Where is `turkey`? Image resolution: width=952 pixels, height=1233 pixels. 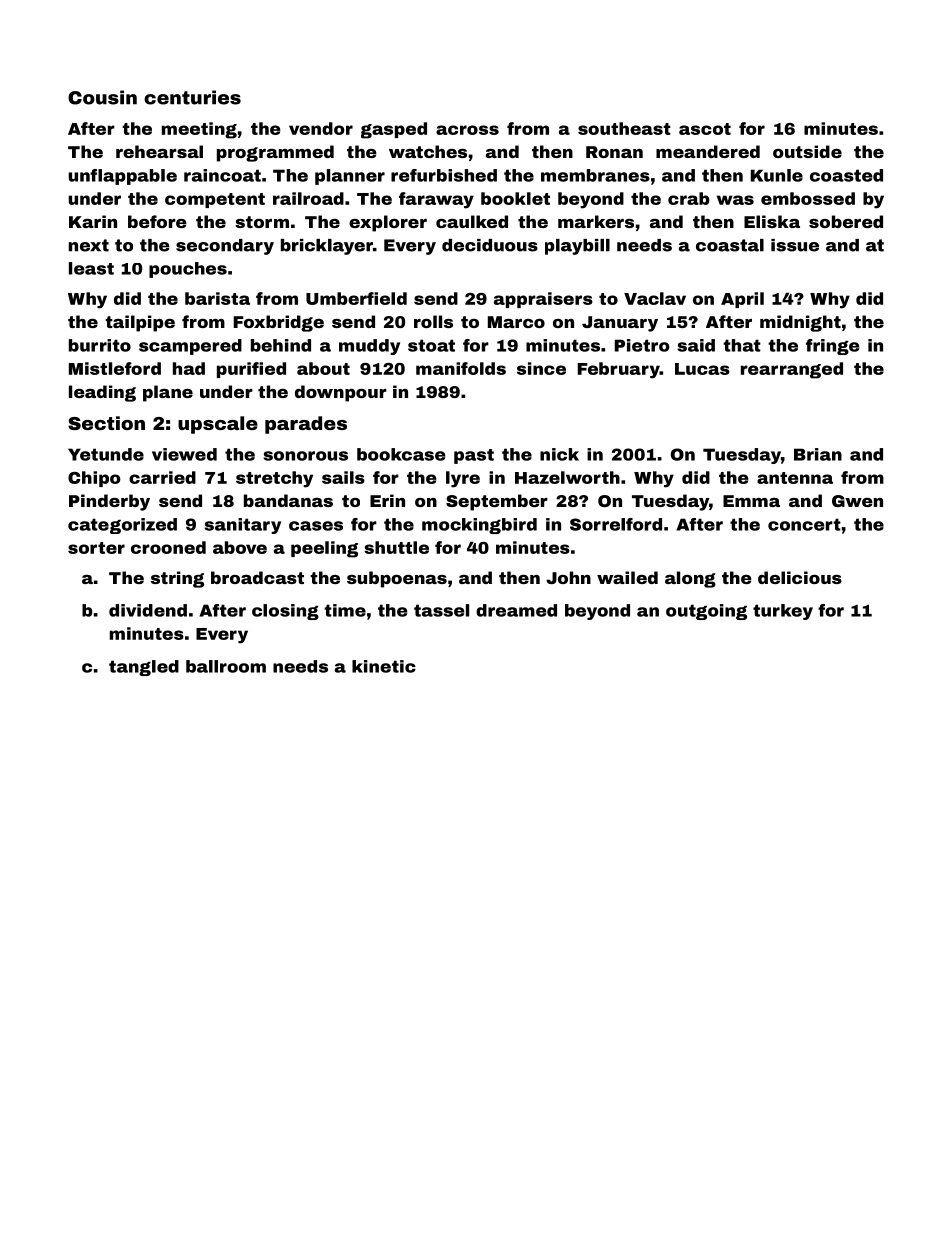
turkey is located at coordinates (783, 612).
